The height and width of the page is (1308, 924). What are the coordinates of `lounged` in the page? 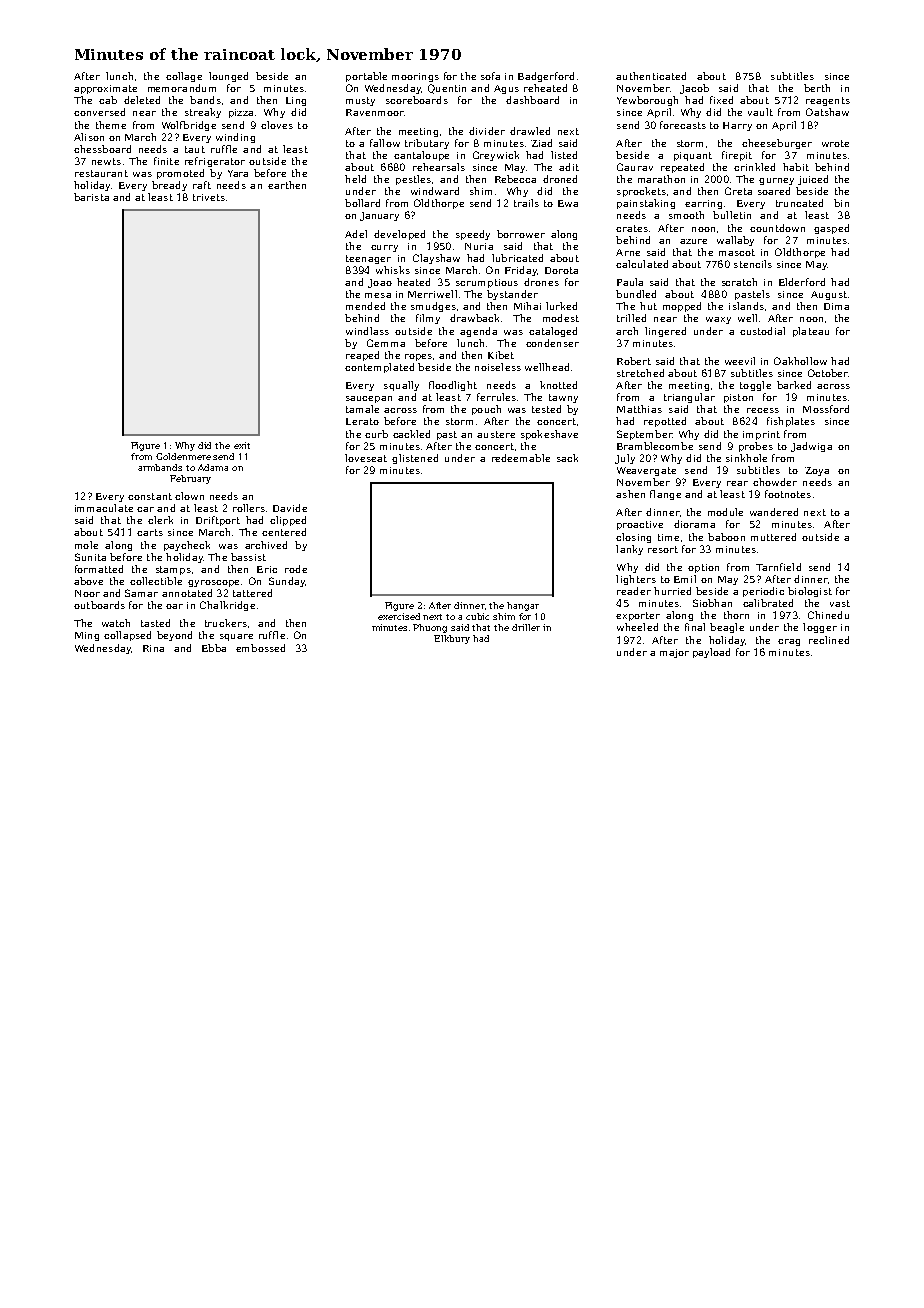 It's located at (228, 77).
